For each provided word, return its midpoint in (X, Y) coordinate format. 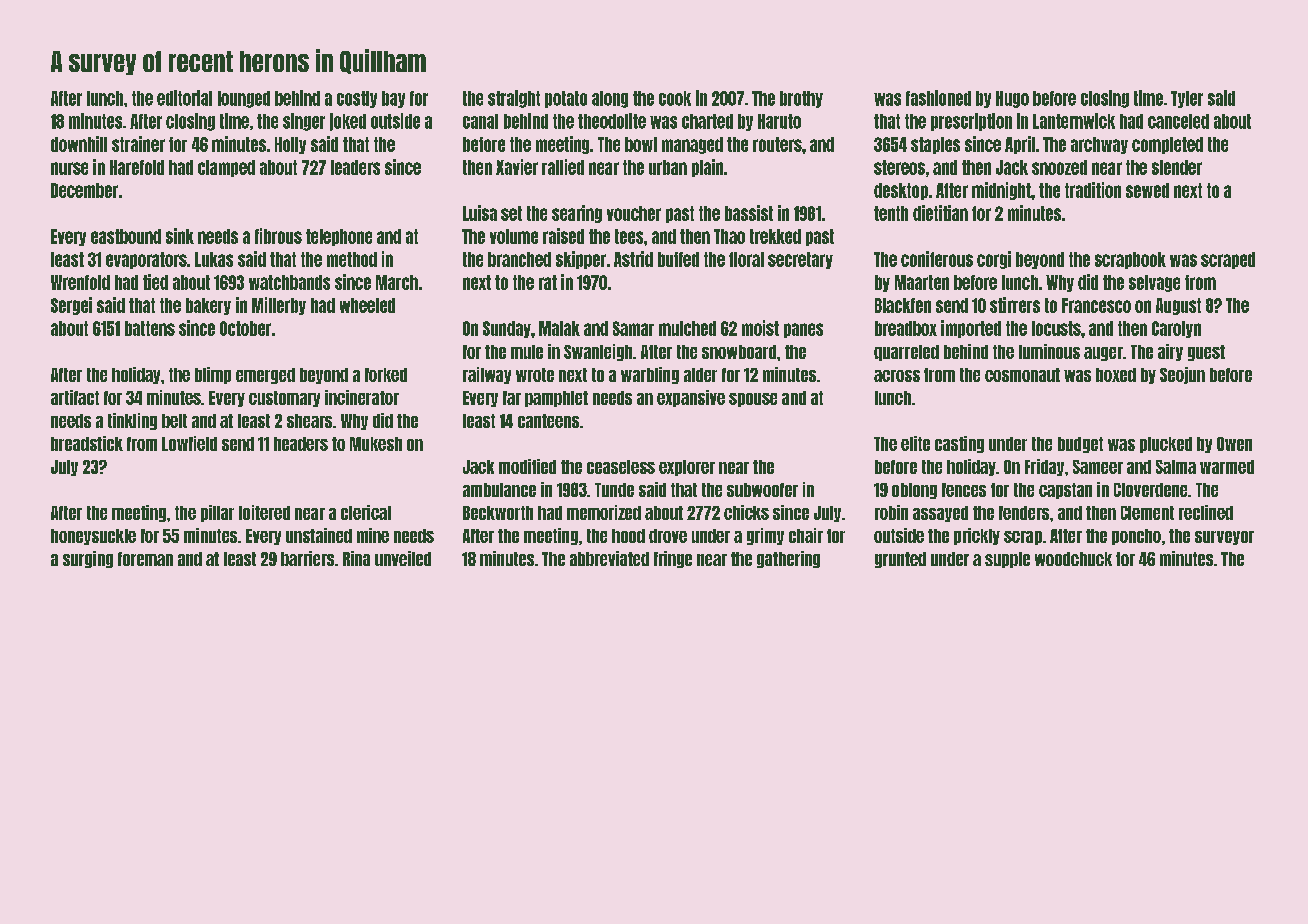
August (1178, 306)
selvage (1154, 283)
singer (304, 122)
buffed (678, 259)
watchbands (289, 282)
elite (915, 443)
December (84, 190)
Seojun (1182, 375)
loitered (264, 512)
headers (301, 444)
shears (309, 421)
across (897, 376)
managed (692, 145)
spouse (753, 400)
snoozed (1059, 167)
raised (563, 236)
